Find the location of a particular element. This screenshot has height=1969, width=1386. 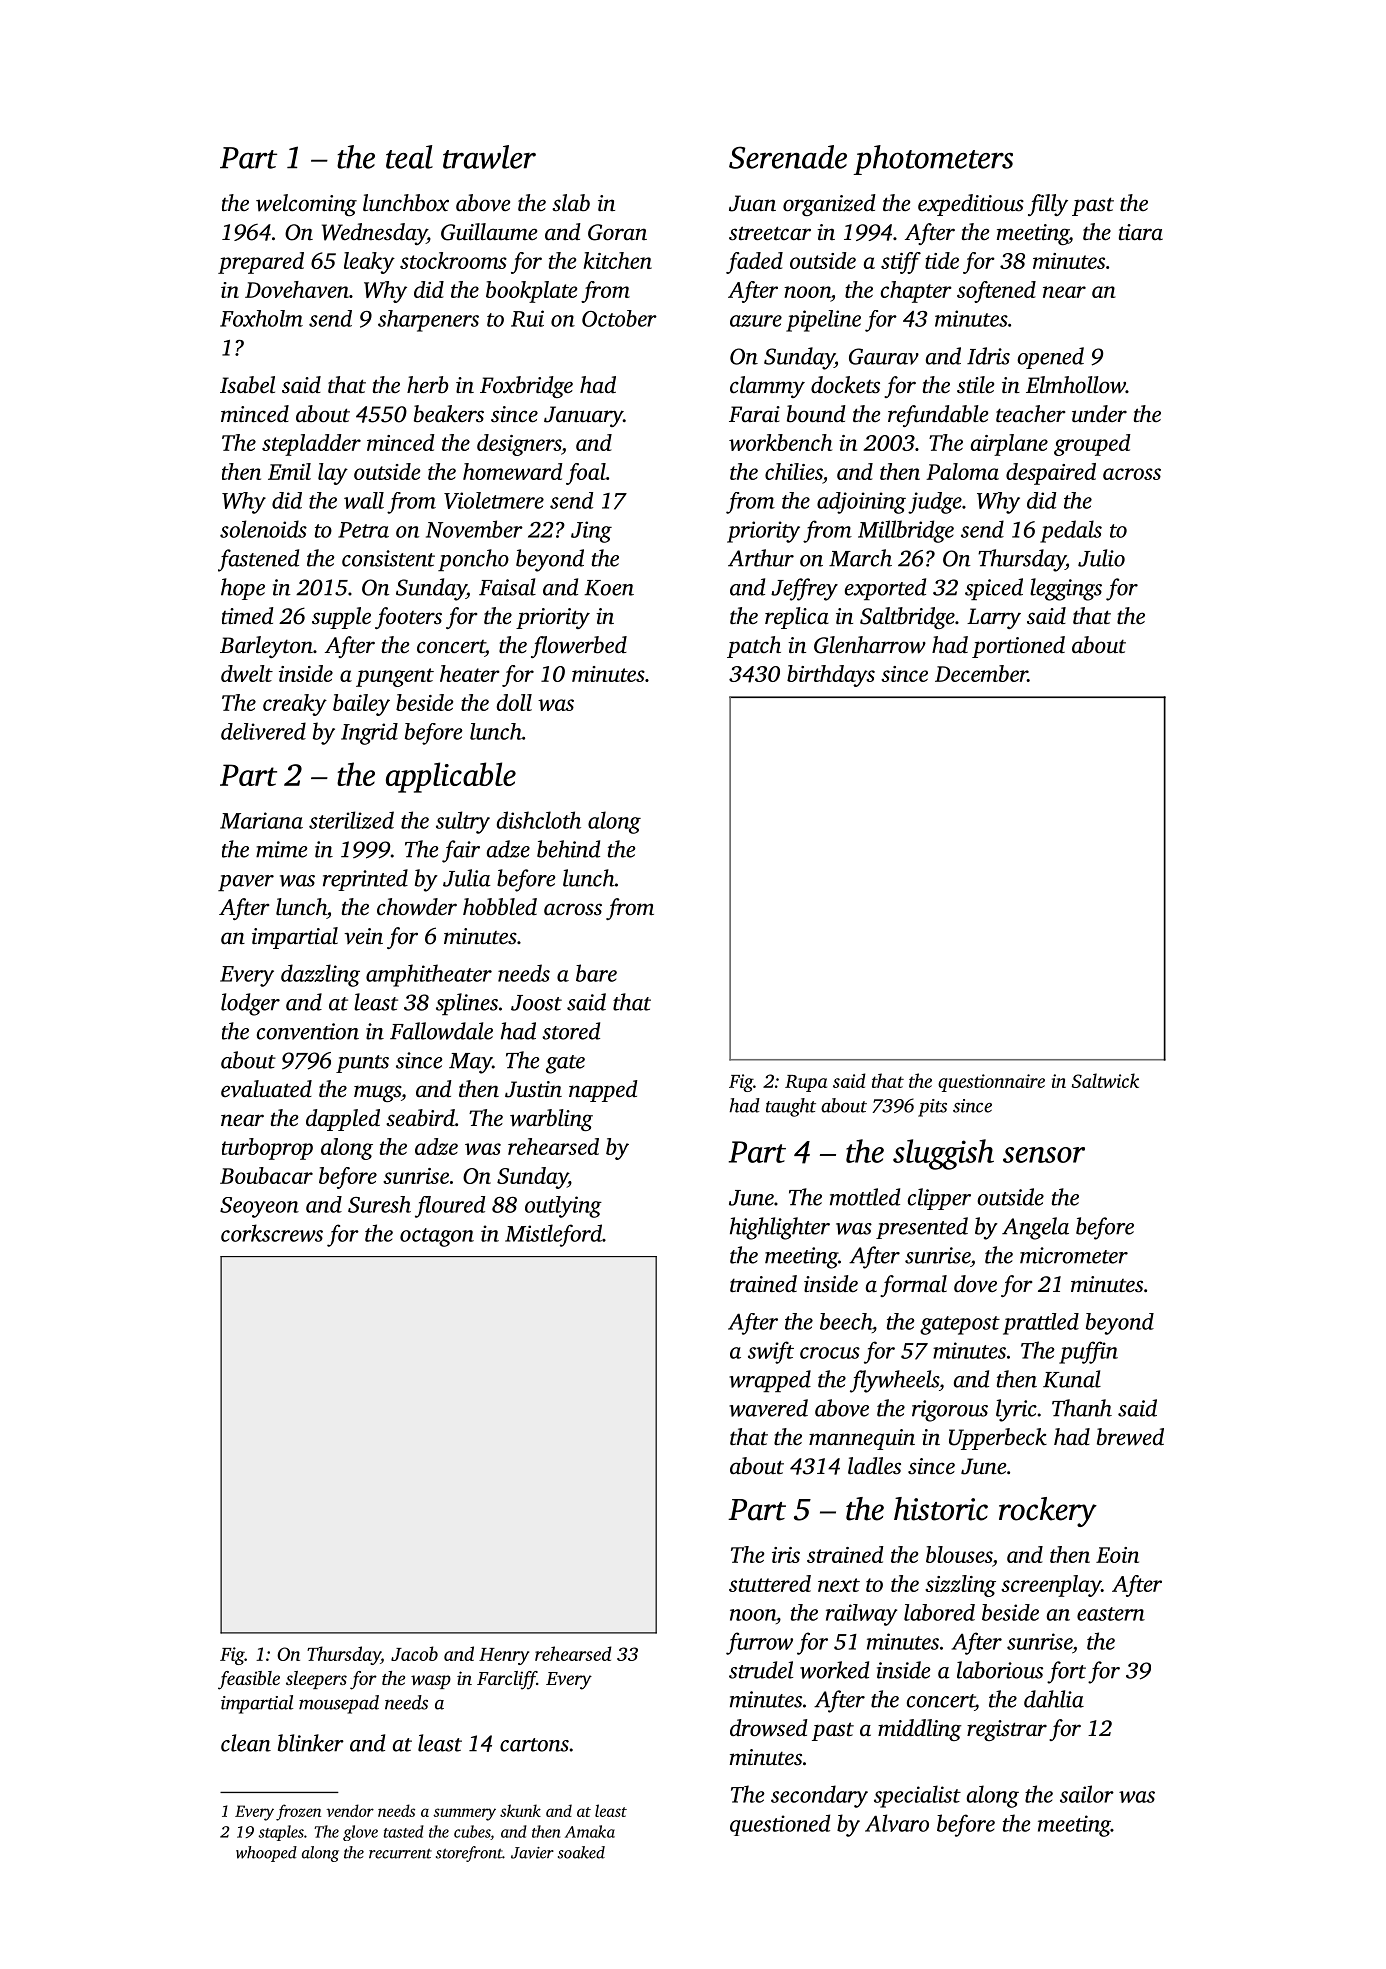

Juan is located at coordinates (752, 203).
